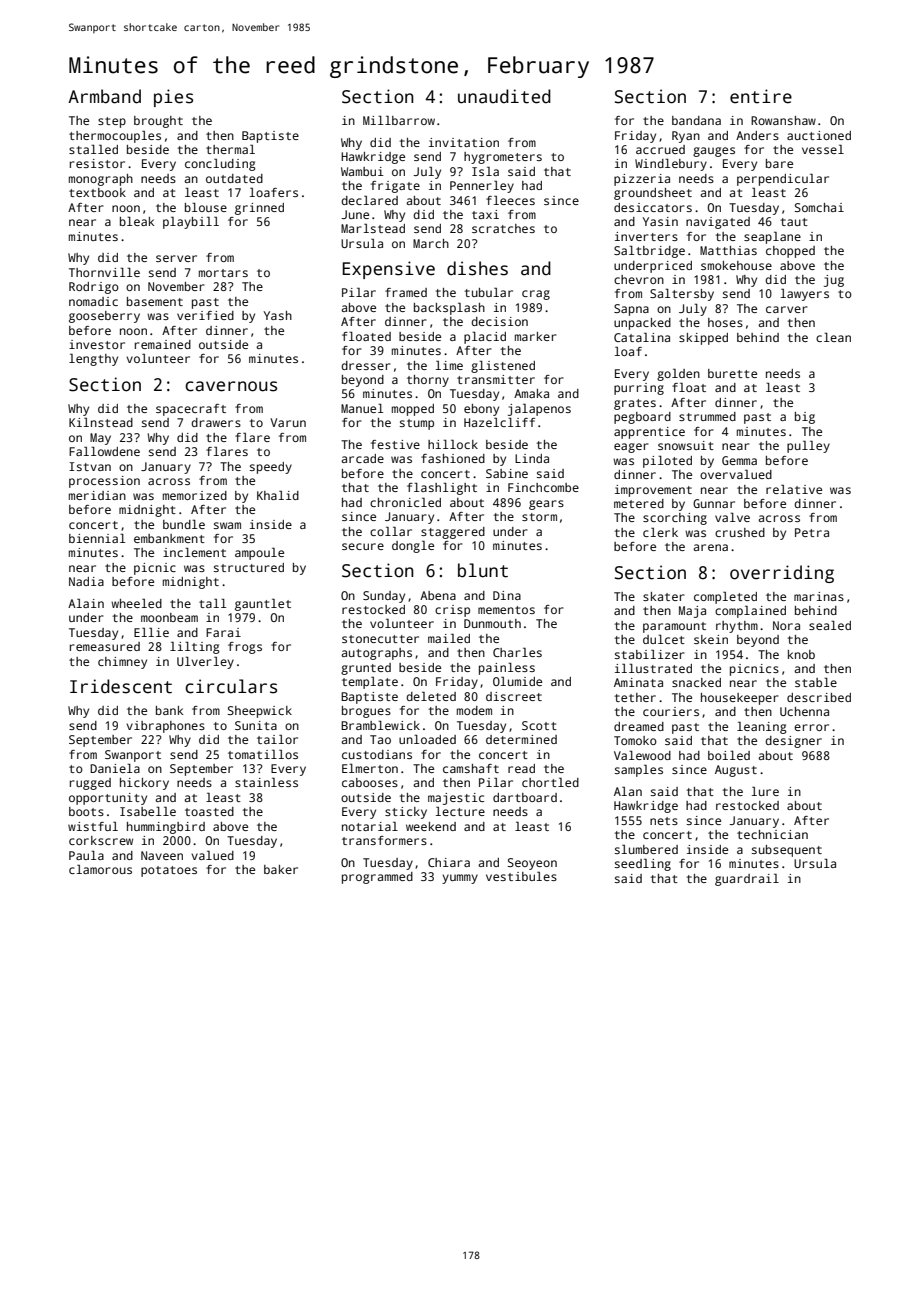 The height and width of the screenshot is (1308, 924). Describe the element at coordinates (531, 393) in the screenshot. I see `Amaka` at that location.
